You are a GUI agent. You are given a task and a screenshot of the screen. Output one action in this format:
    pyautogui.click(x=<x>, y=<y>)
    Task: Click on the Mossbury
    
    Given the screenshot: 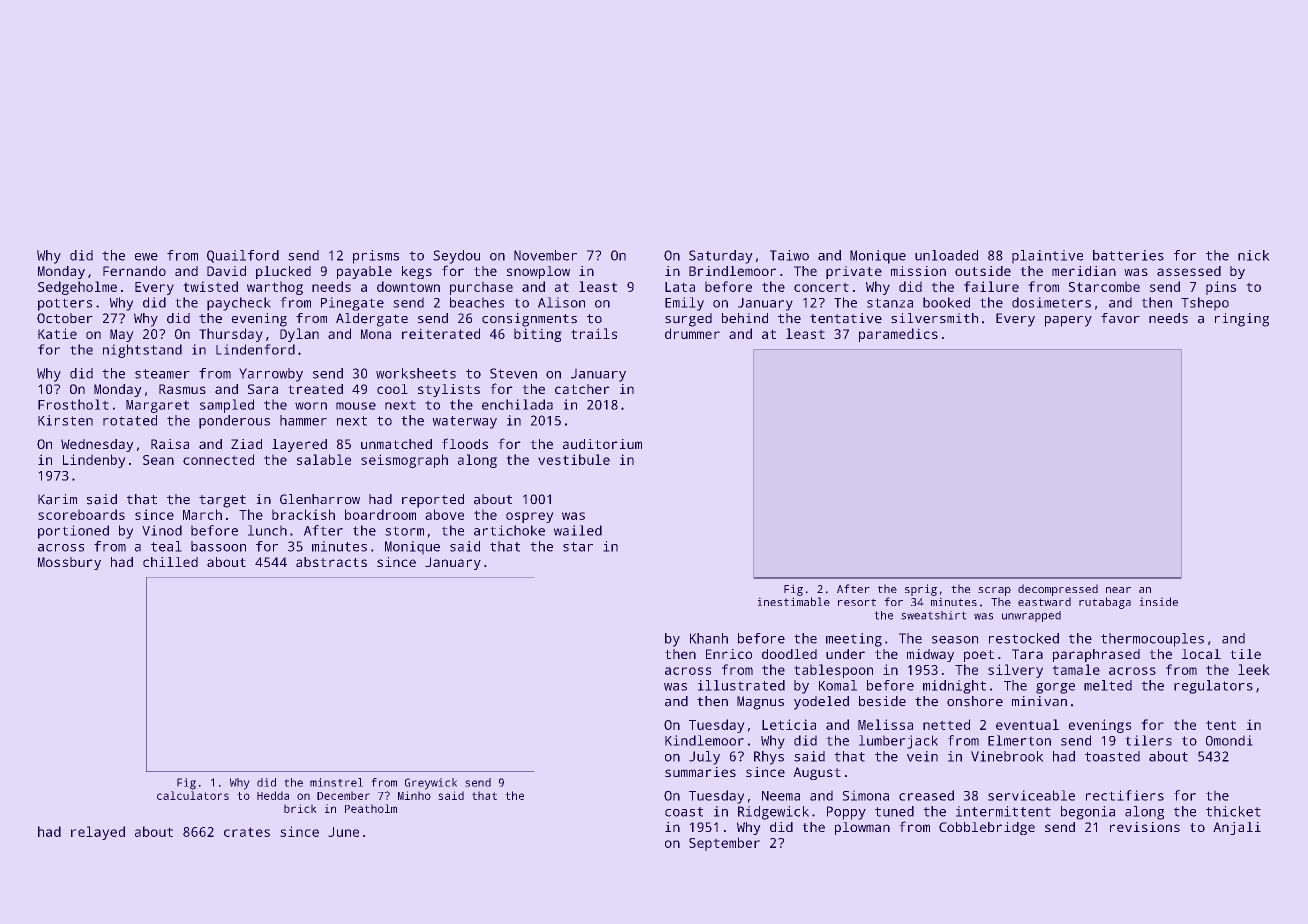 What is the action you would take?
    pyautogui.click(x=69, y=563)
